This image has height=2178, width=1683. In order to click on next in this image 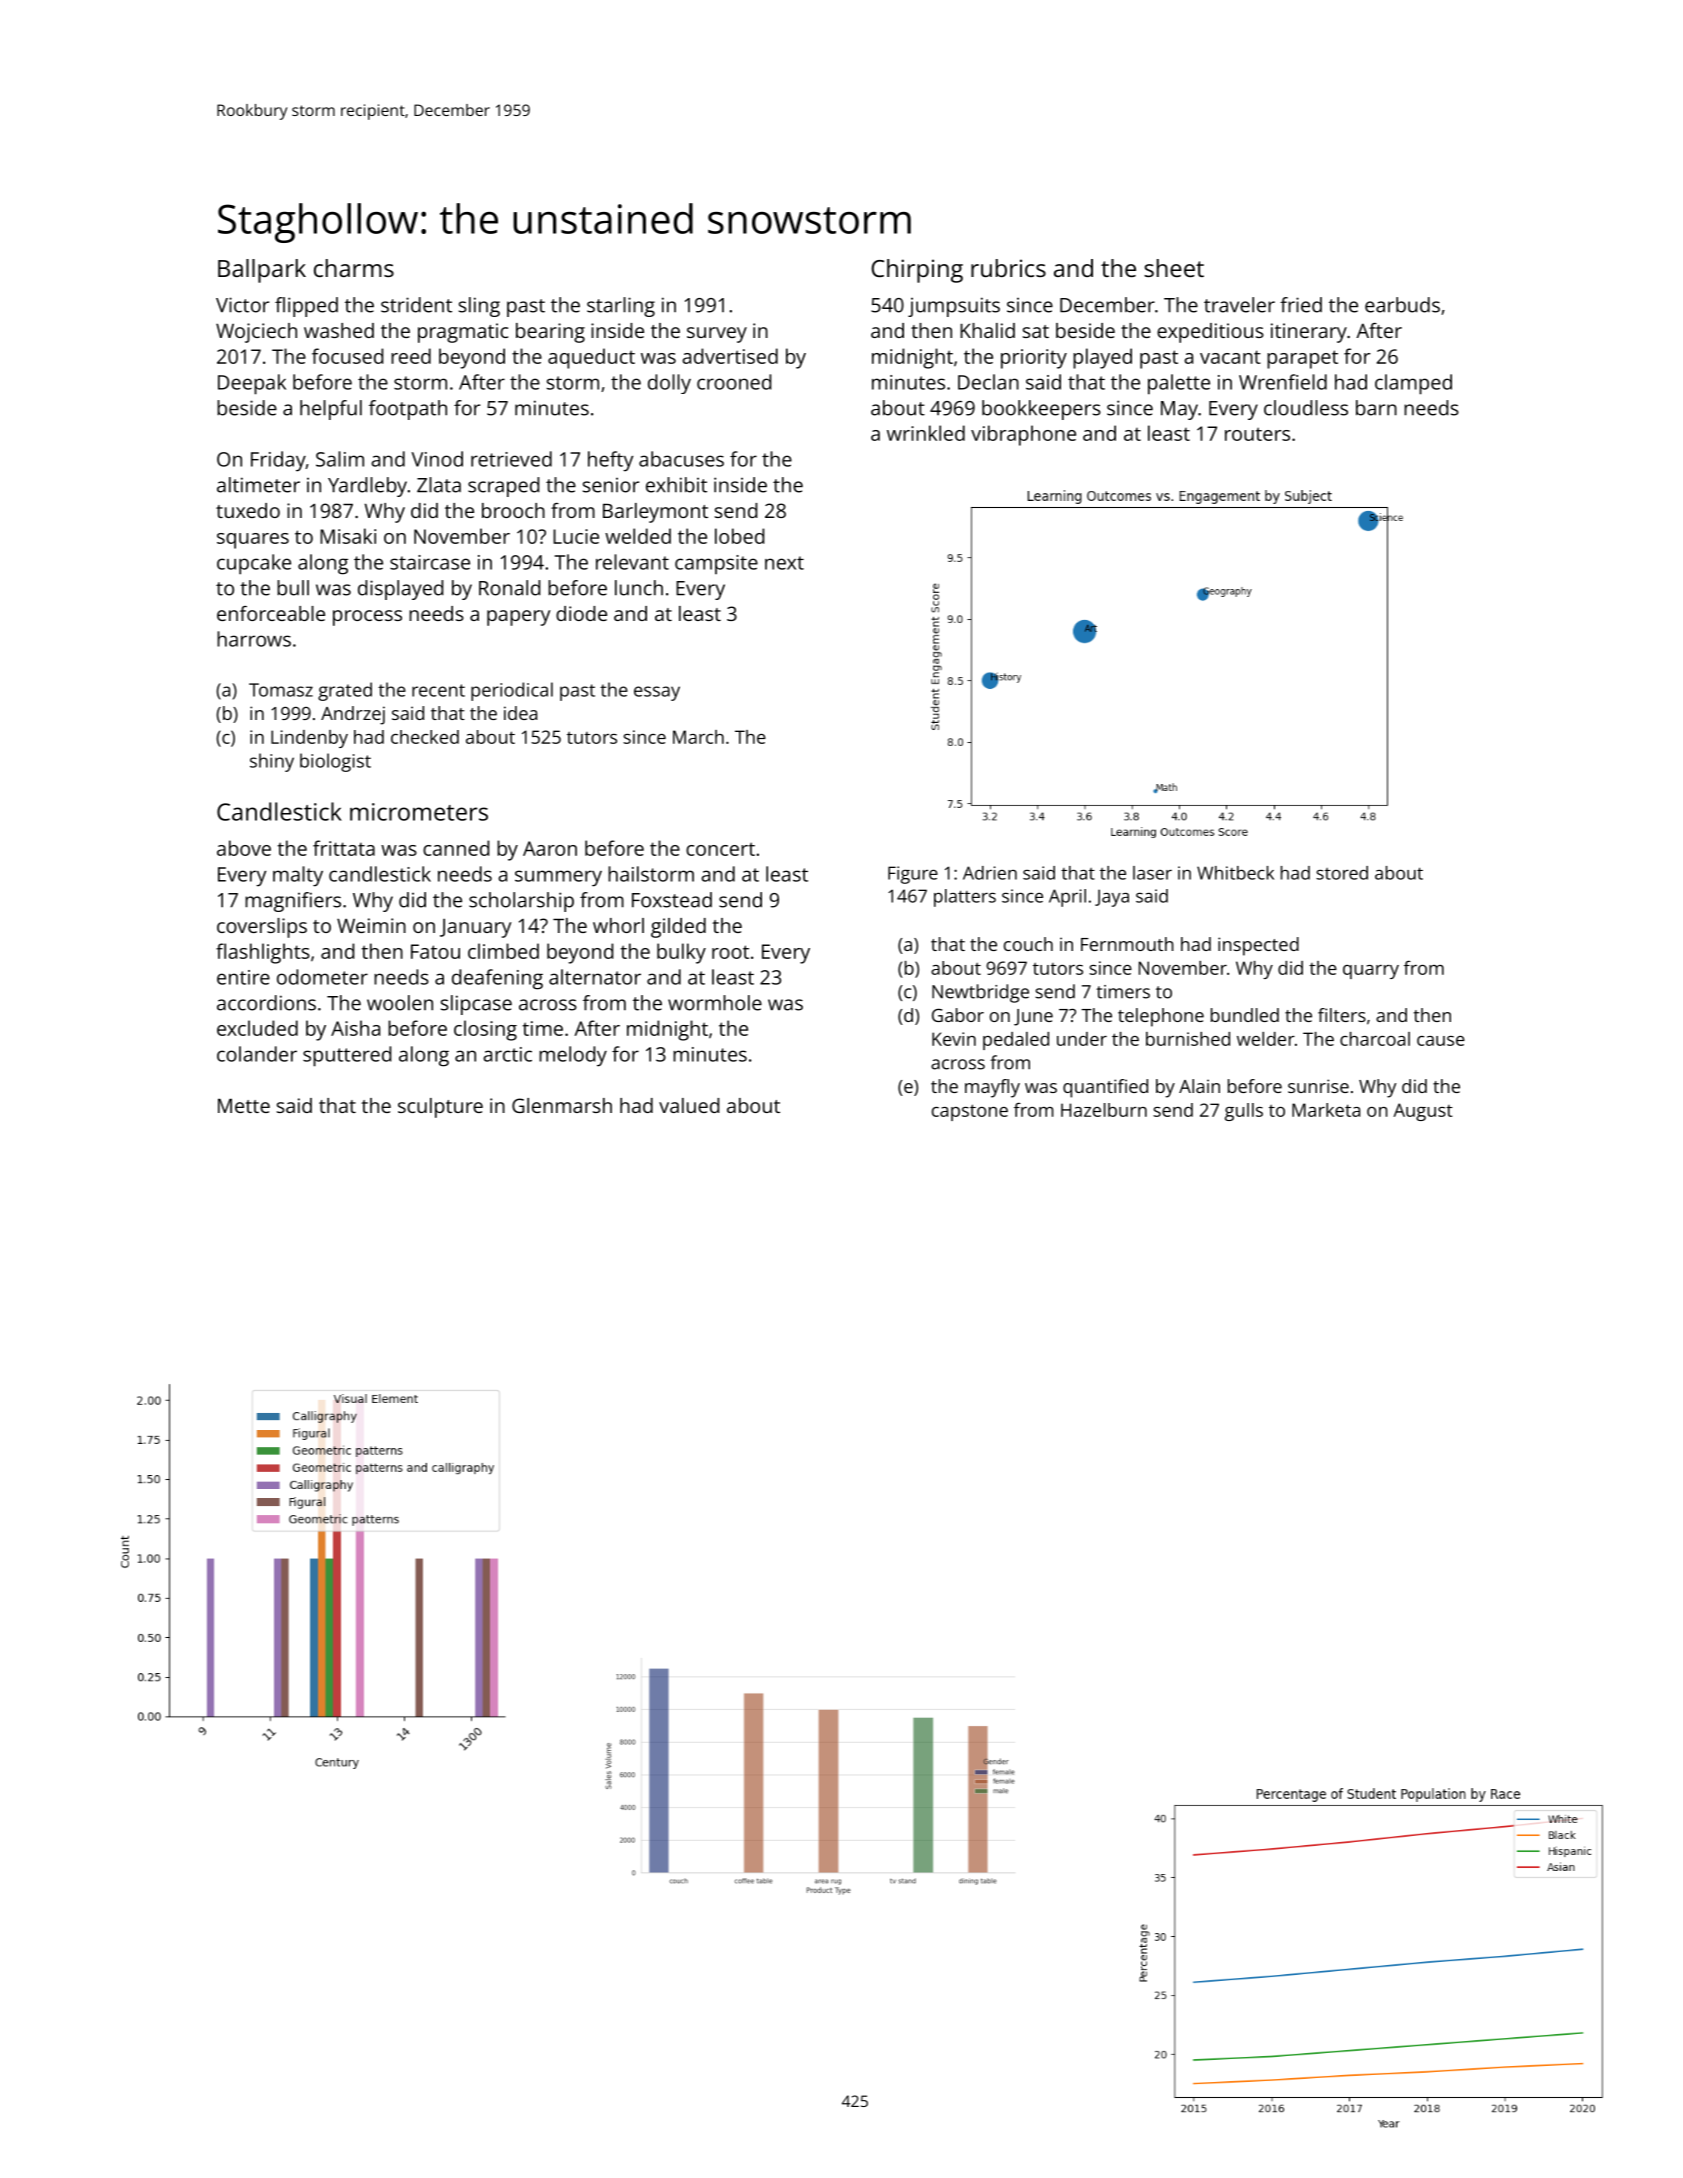, I will do `click(784, 563)`.
